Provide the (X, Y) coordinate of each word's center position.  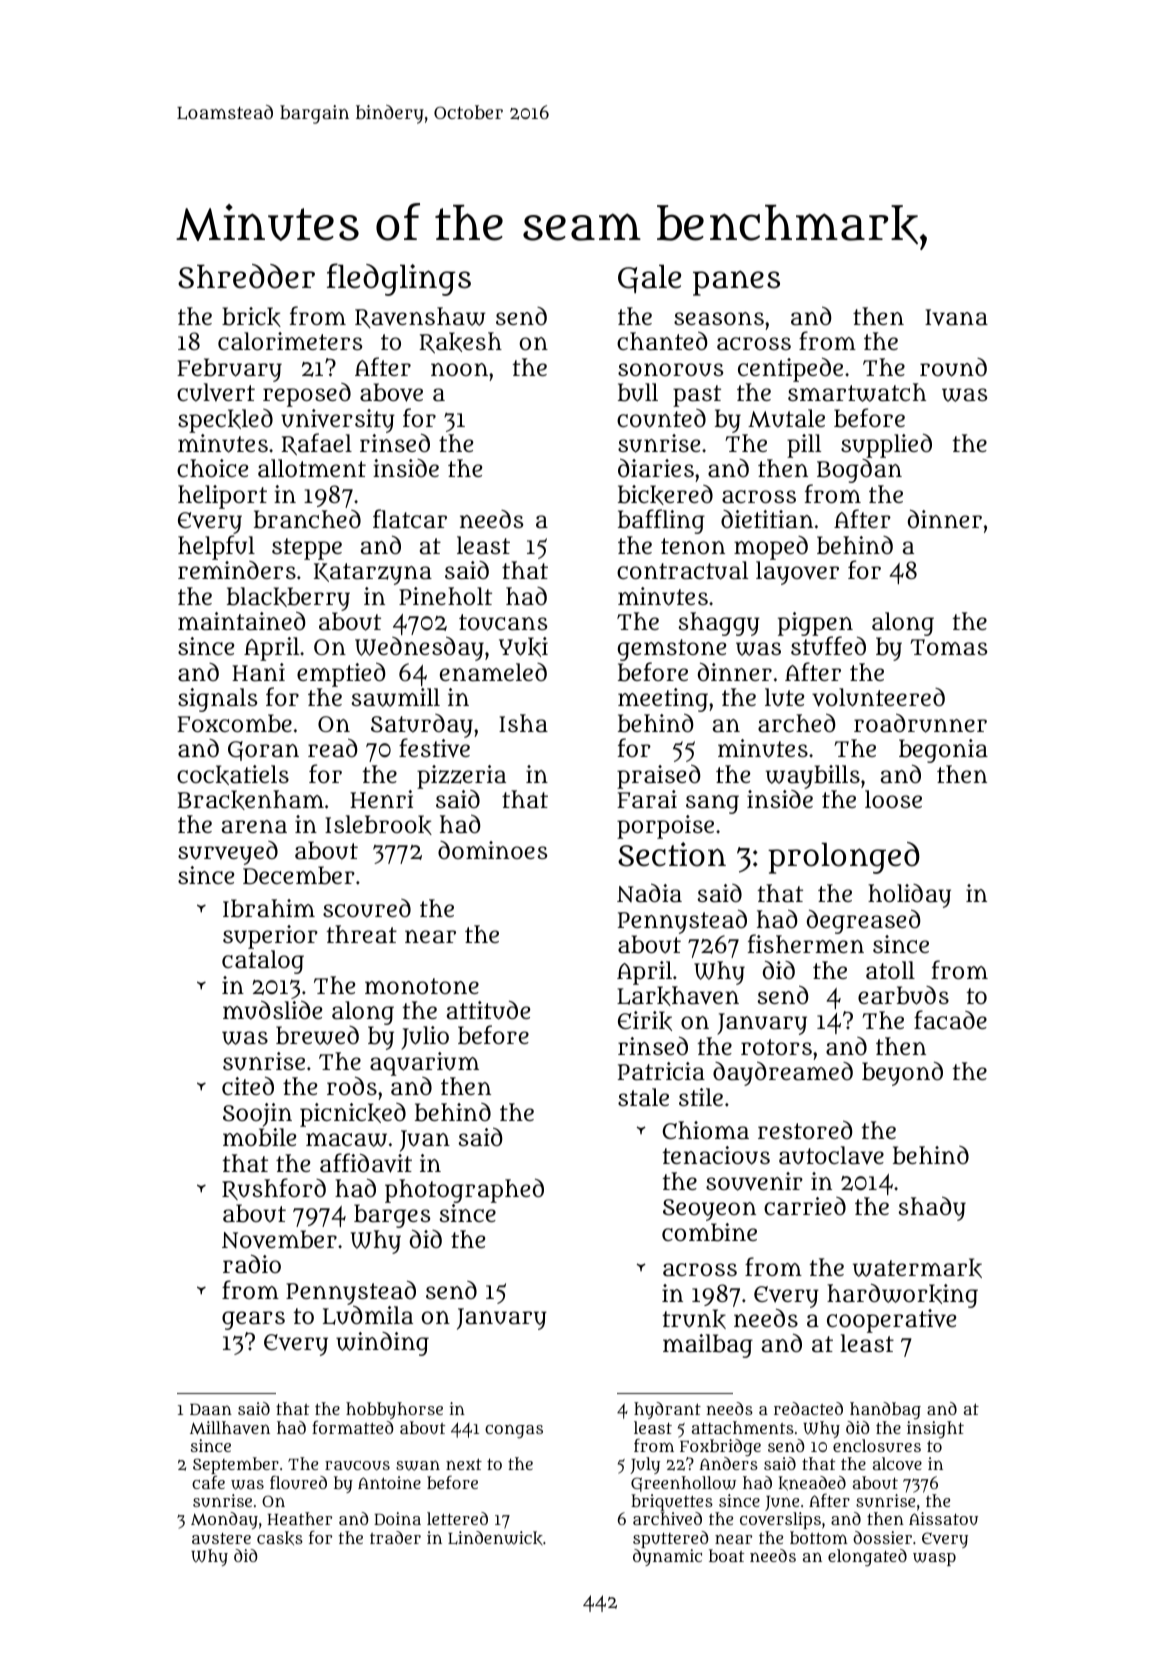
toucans (503, 622)
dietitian (767, 519)
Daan (211, 1409)
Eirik (645, 1021)
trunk (694, 1319)
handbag (885, 1411)
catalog (263, 962)
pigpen (815, 624)
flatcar (410, 519)
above (391, 392)
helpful (216, 547)
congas (514, 1432)
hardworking (902, 1296)
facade (950, 1020)
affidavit (366, 1163)
